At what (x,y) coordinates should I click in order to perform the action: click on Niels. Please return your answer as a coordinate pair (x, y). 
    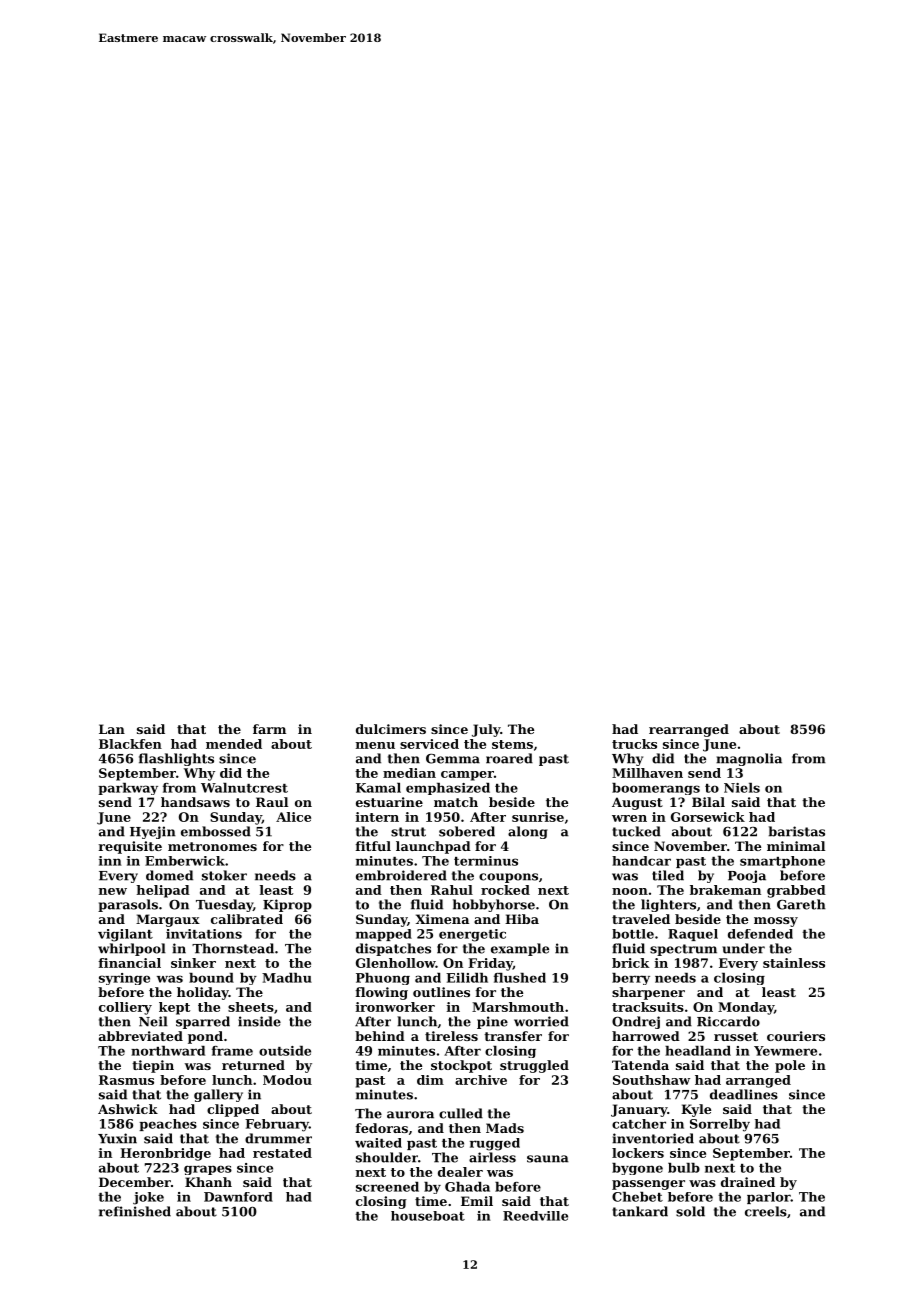
    Looking at the image, I should click on (742, 788).
